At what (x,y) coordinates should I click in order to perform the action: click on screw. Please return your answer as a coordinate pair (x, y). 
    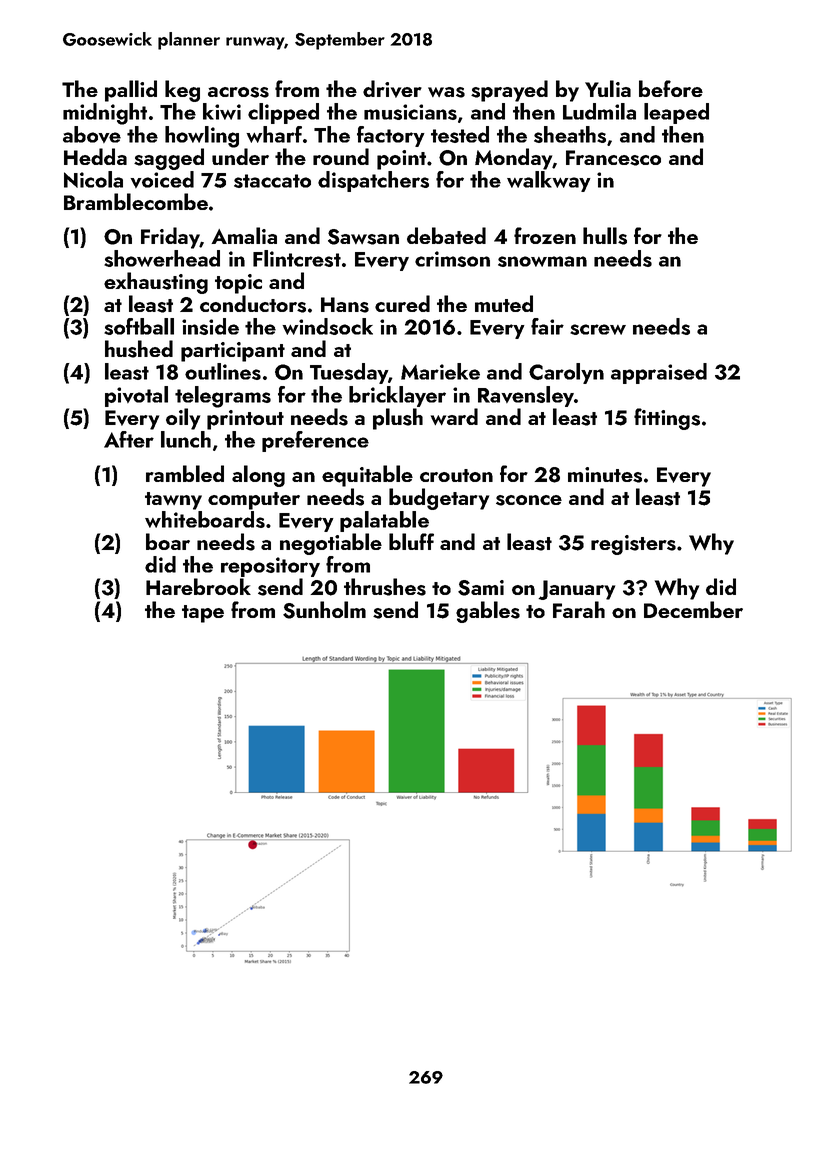
    Looking at the image, I should click on (598, 329).
